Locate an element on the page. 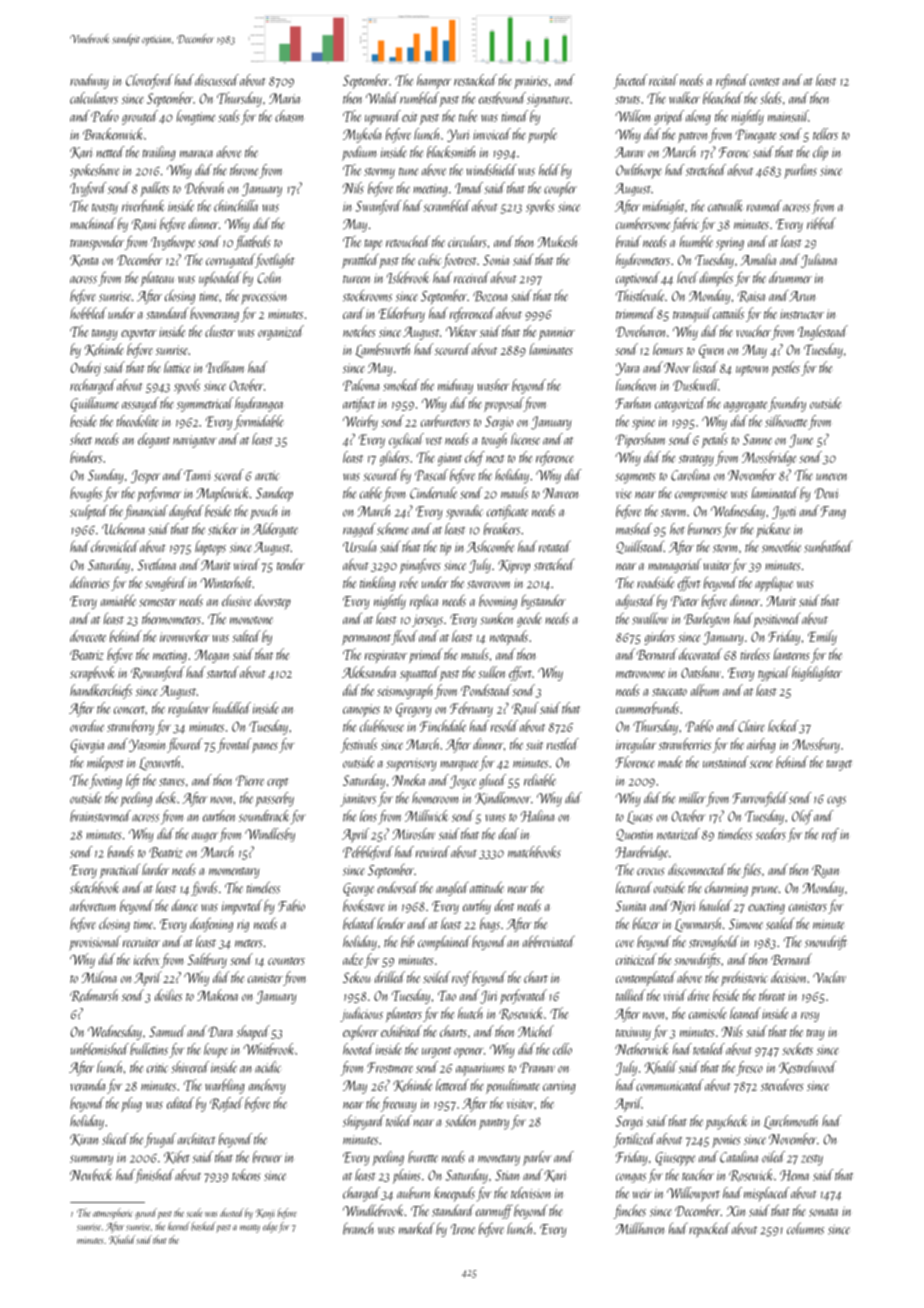 This image has height=1308, width=924. Cloverford is located at coordinates (149, 81).
